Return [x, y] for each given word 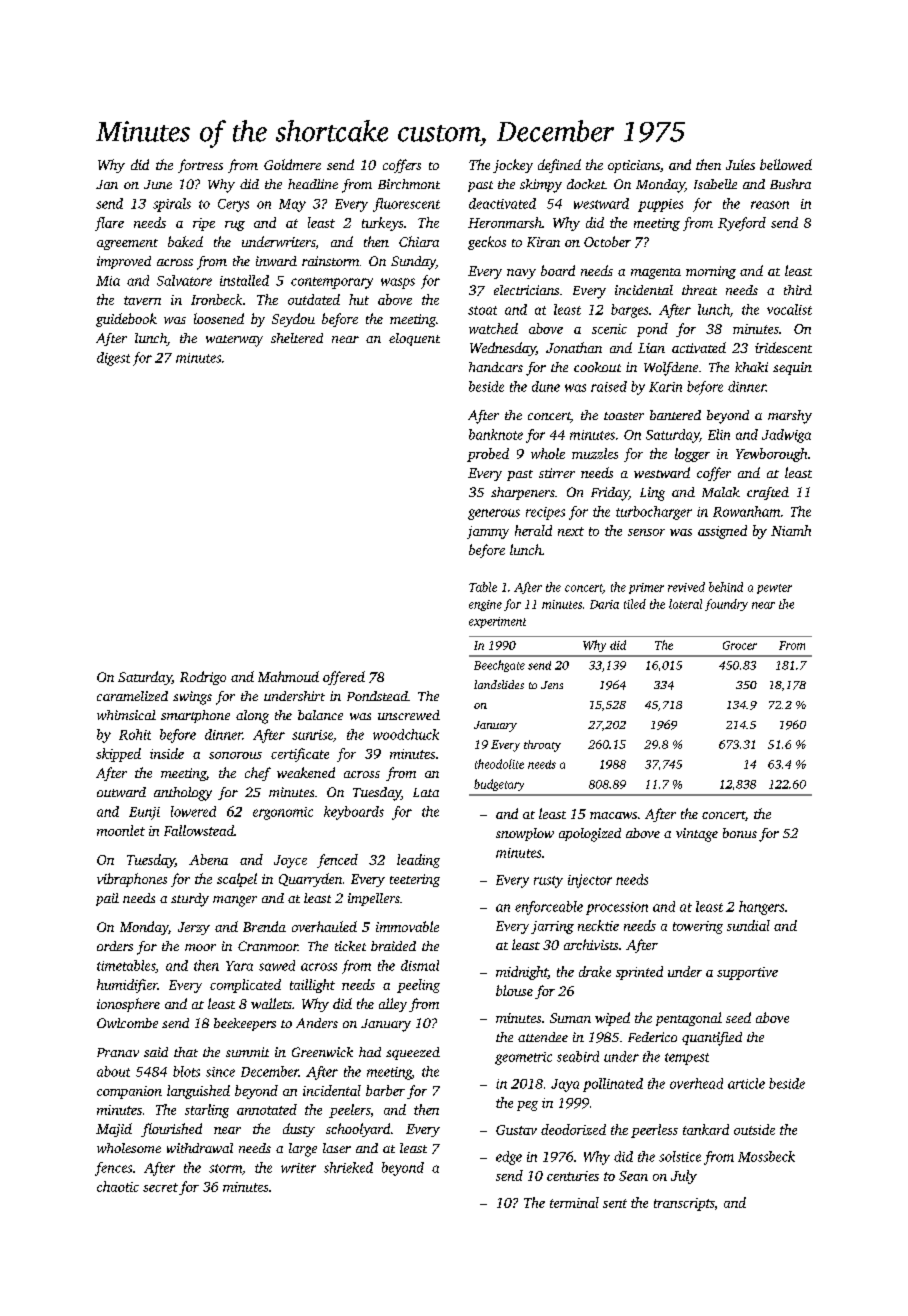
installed [244, 280]
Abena [208, 859]
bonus [740, 833]
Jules [740, 164]
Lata [426, 792]
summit [247, 1052]
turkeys [382, 224]
